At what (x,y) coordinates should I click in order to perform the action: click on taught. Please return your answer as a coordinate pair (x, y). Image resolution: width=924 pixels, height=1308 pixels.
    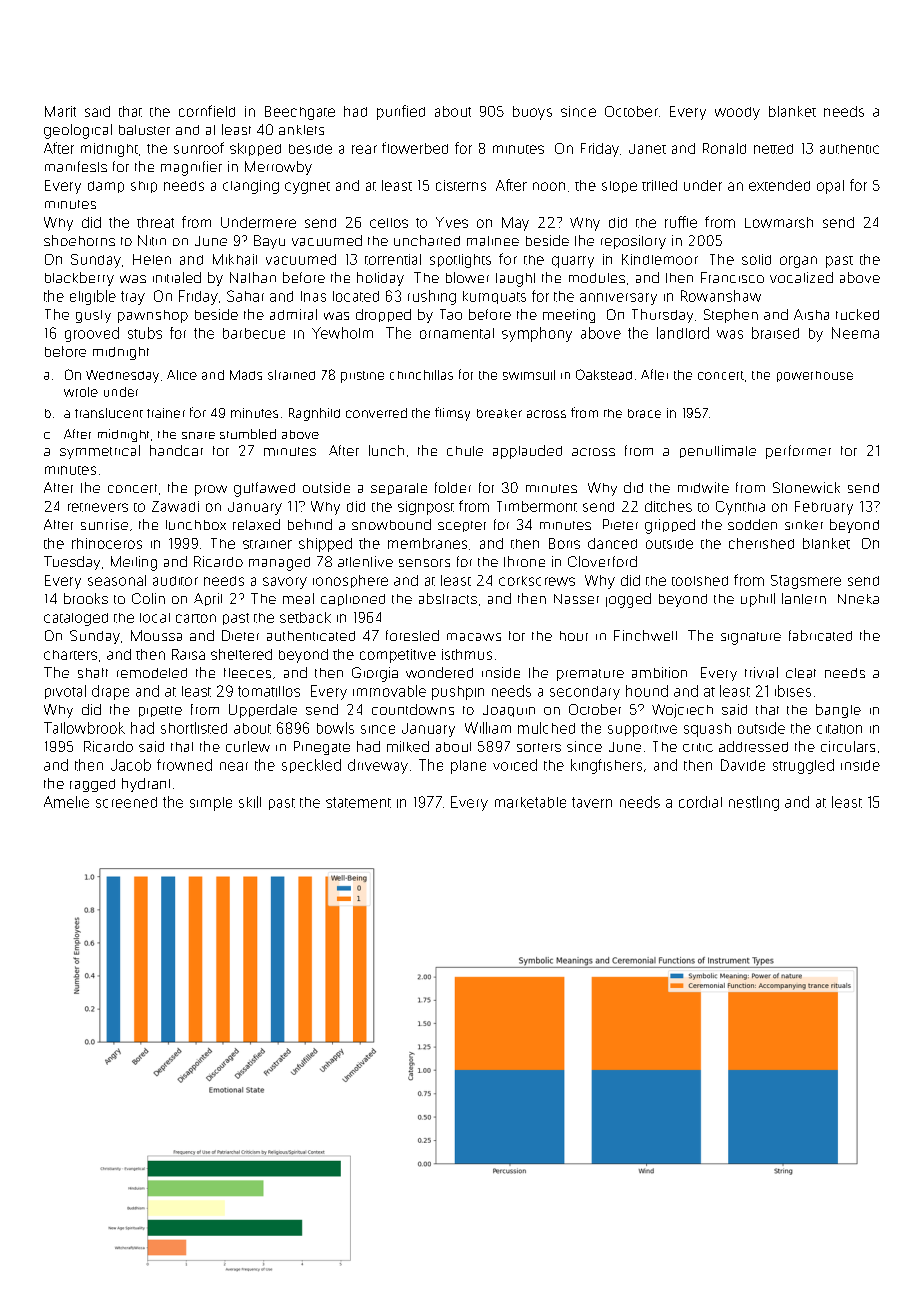
    Looking at the image, I should click on (515, 280).
